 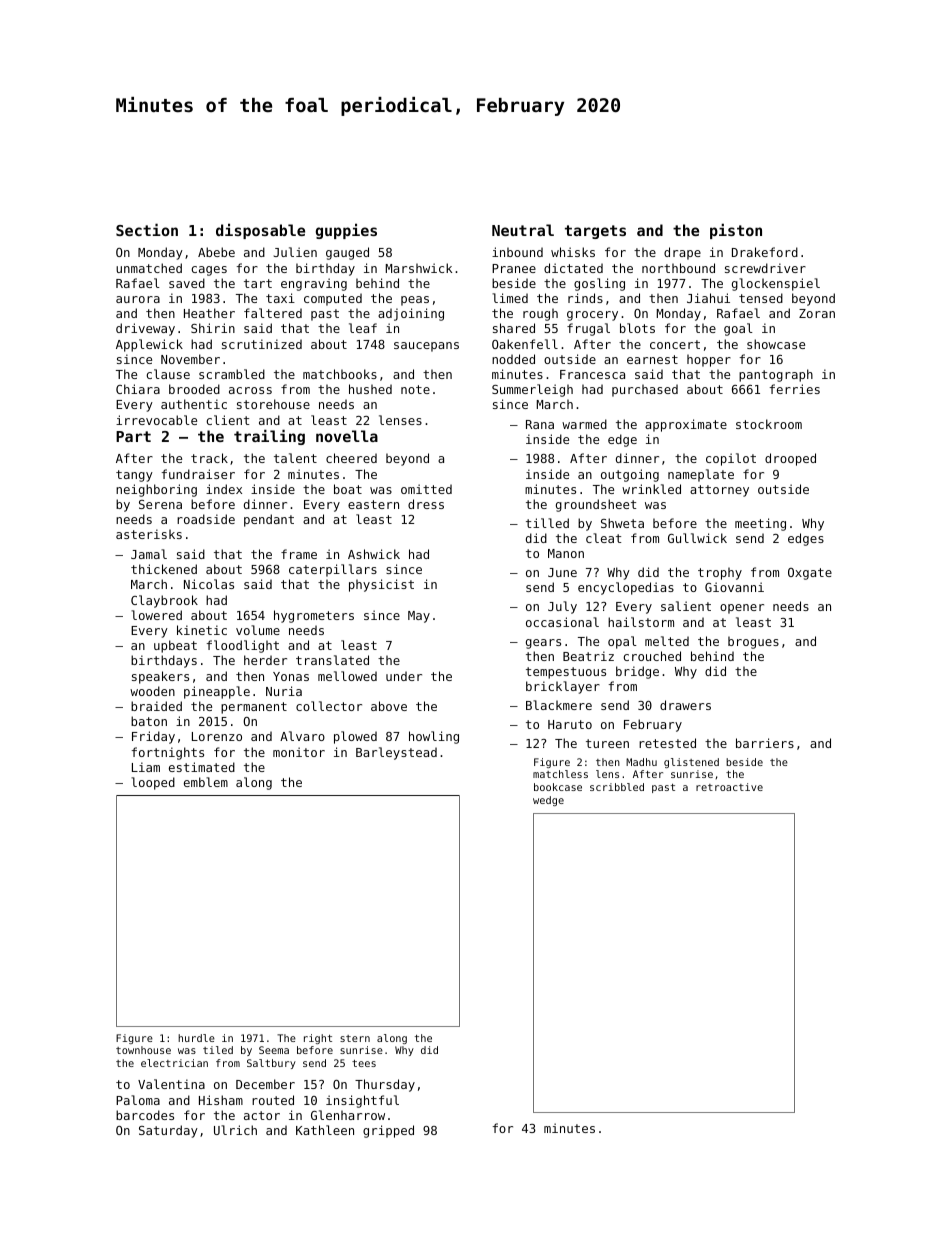 What do you see at coordinates (736, 231) in the image?
I see `piston` at bounding box center [736, 231].
